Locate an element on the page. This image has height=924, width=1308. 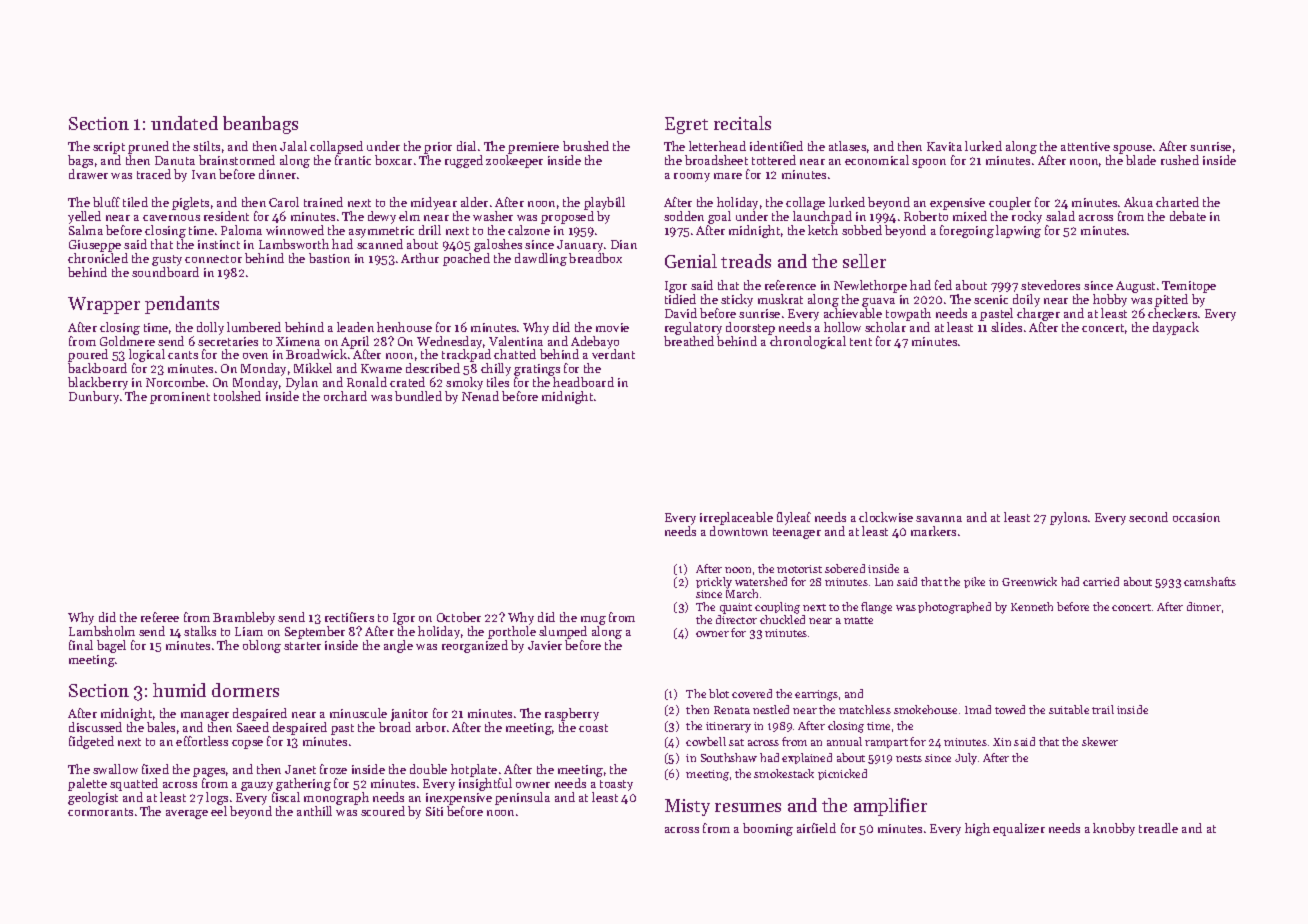
copse is located at coordinates (247, 744).
